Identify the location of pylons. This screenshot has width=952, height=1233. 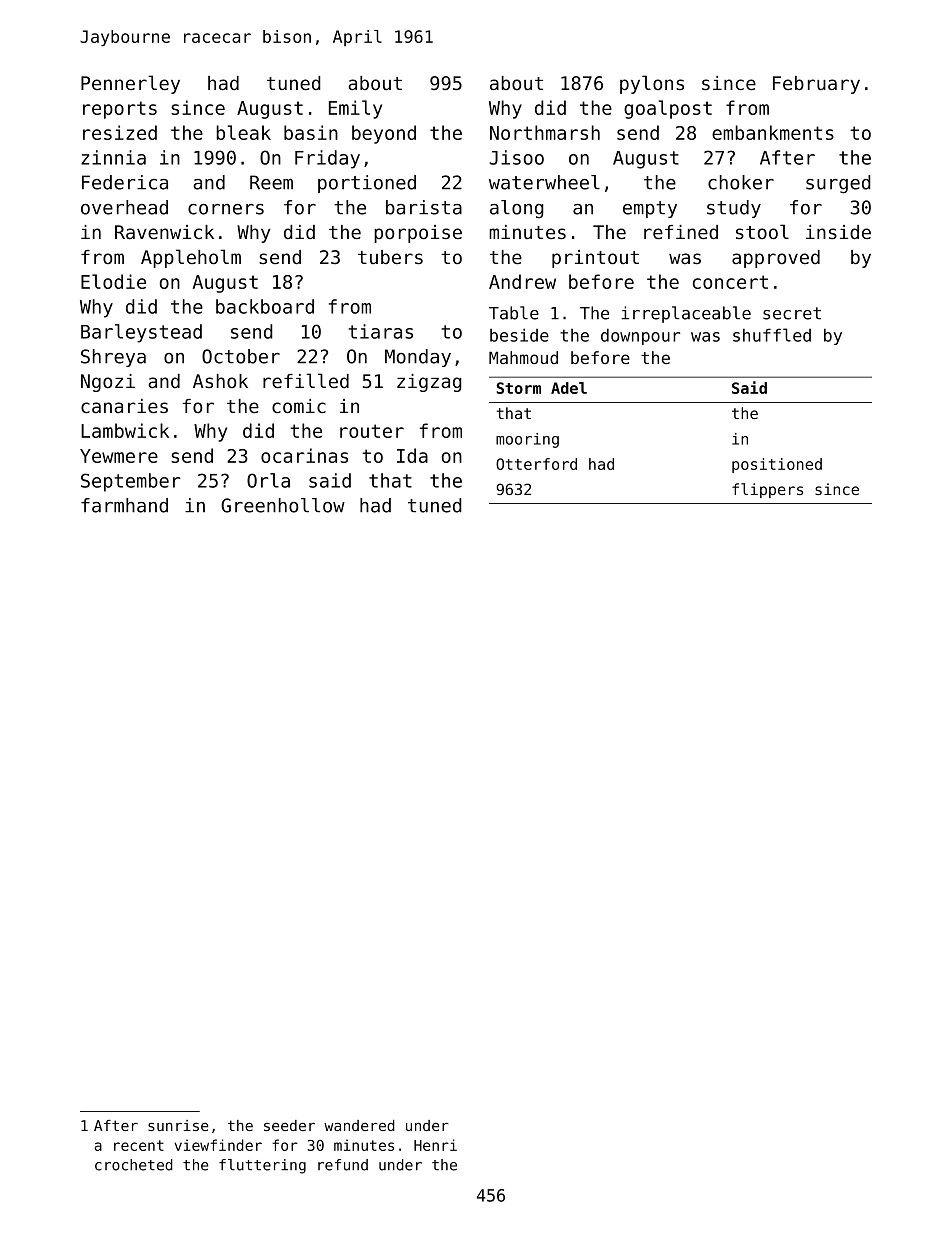
(652, 84).
